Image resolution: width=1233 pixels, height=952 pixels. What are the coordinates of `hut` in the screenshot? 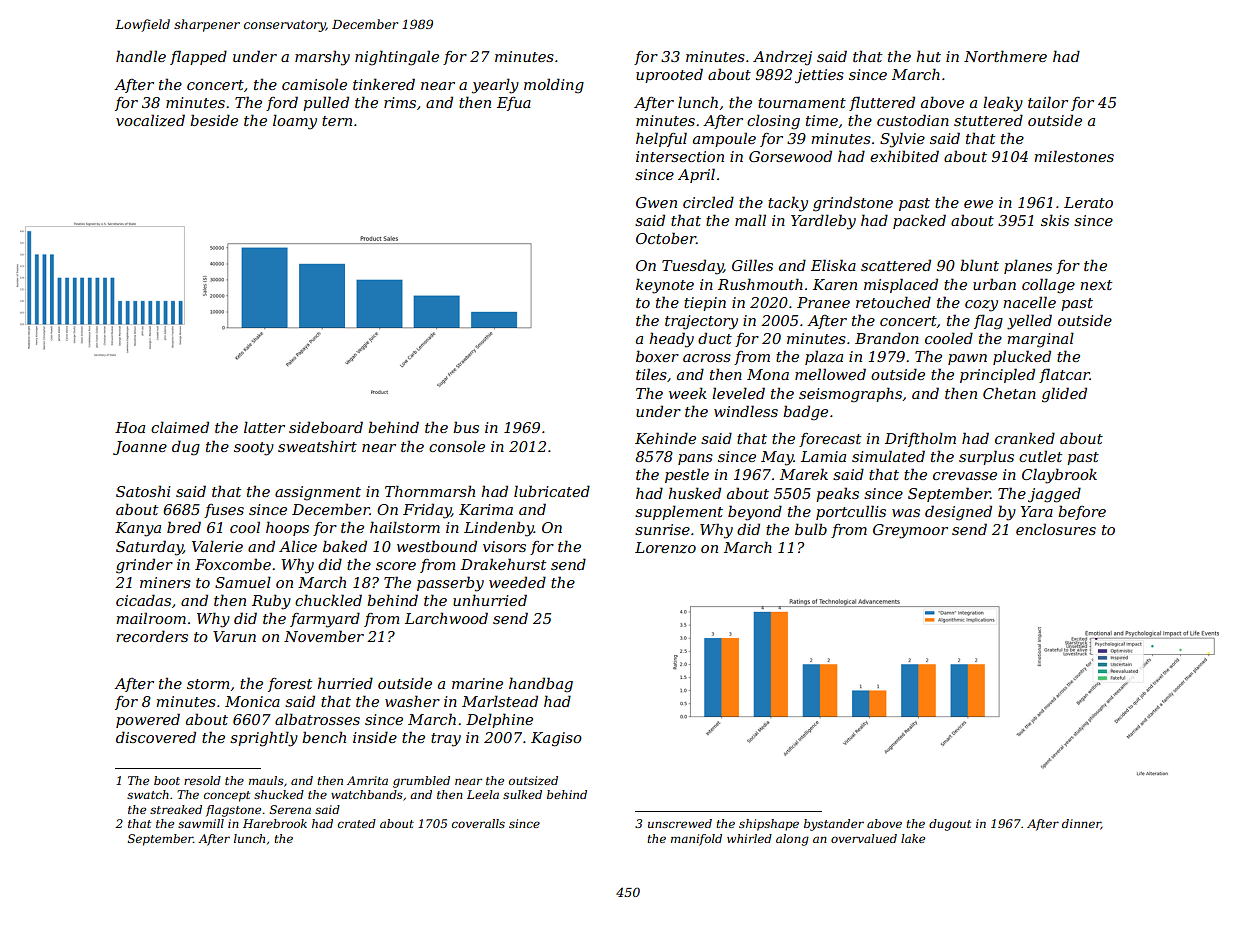 It's located at (928, 56).
